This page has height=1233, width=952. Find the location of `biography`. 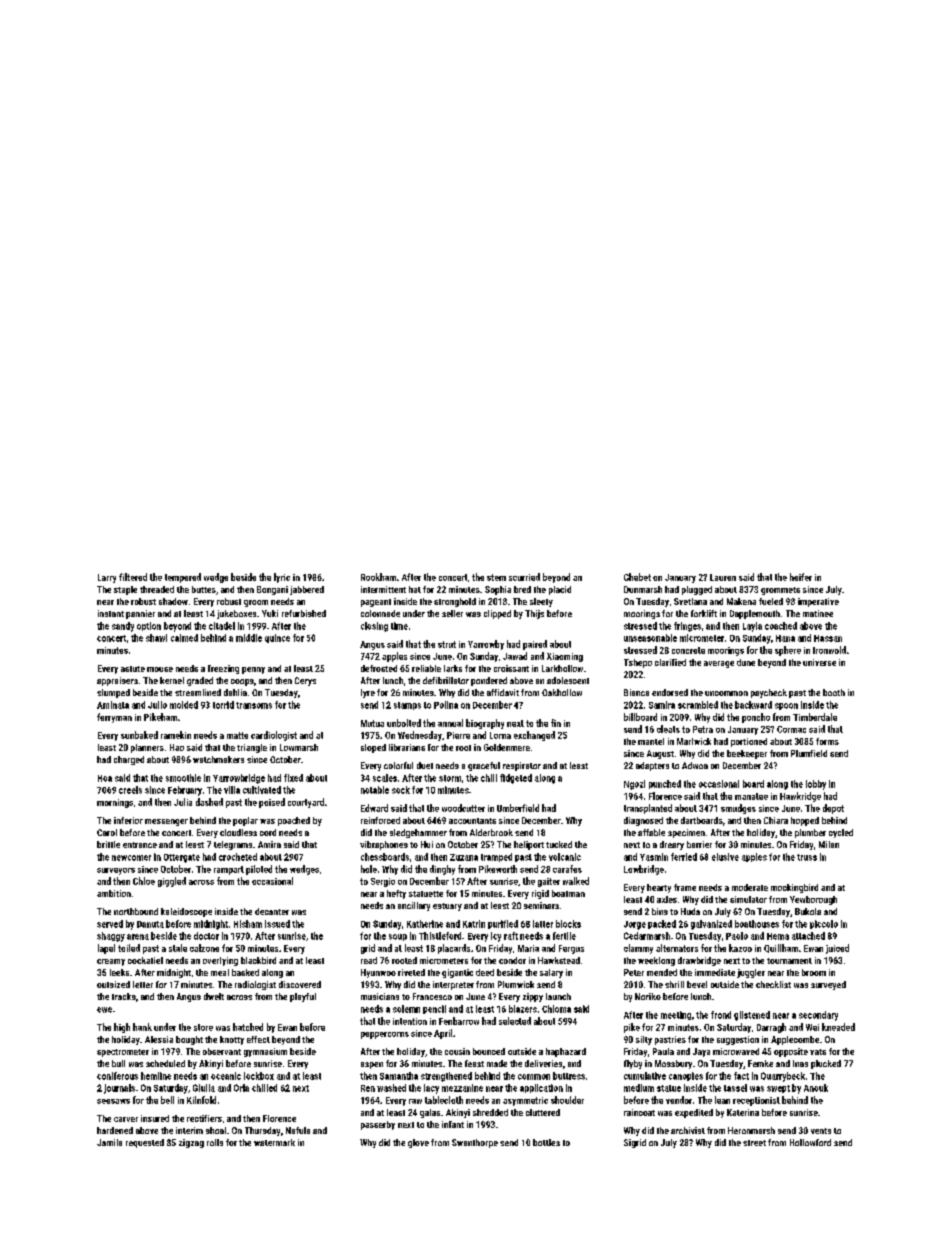

biography is located at coordinates (485, 724).
